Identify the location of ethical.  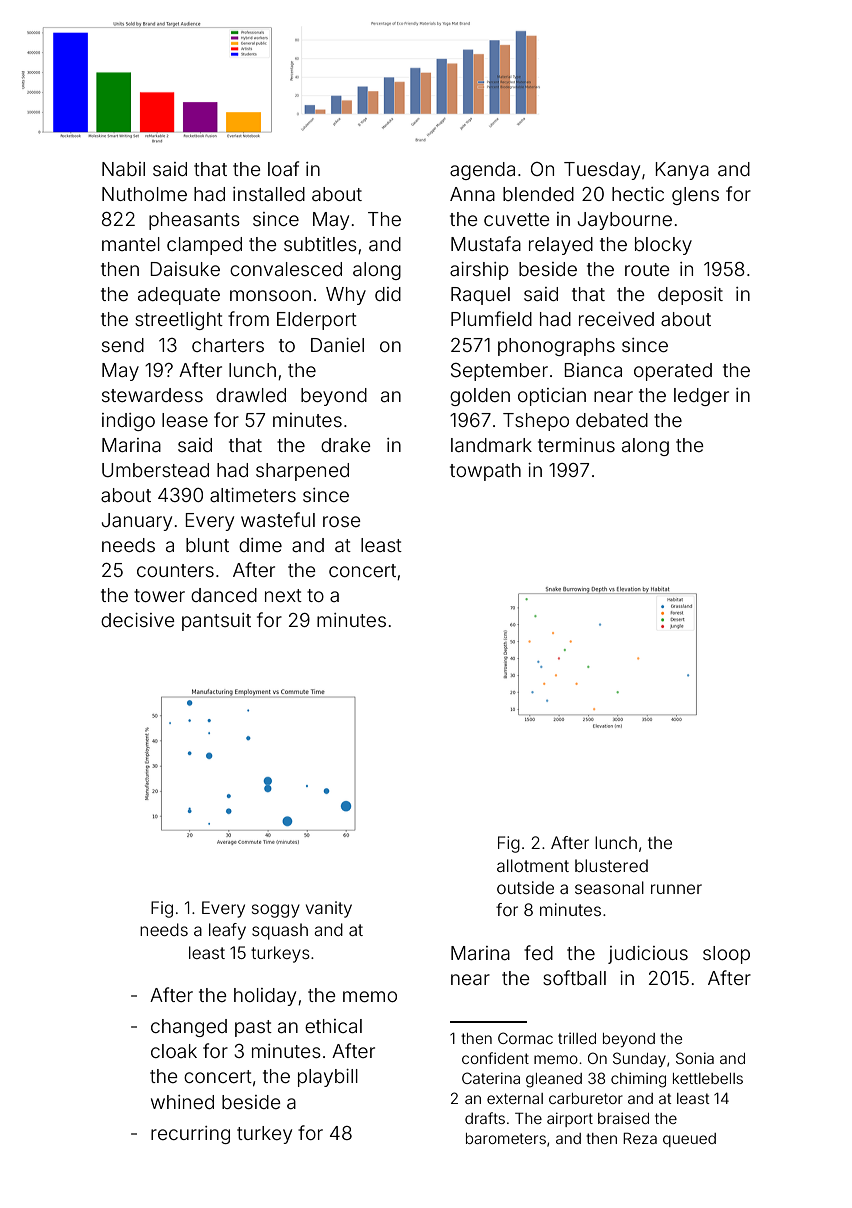
(333, 1026).
